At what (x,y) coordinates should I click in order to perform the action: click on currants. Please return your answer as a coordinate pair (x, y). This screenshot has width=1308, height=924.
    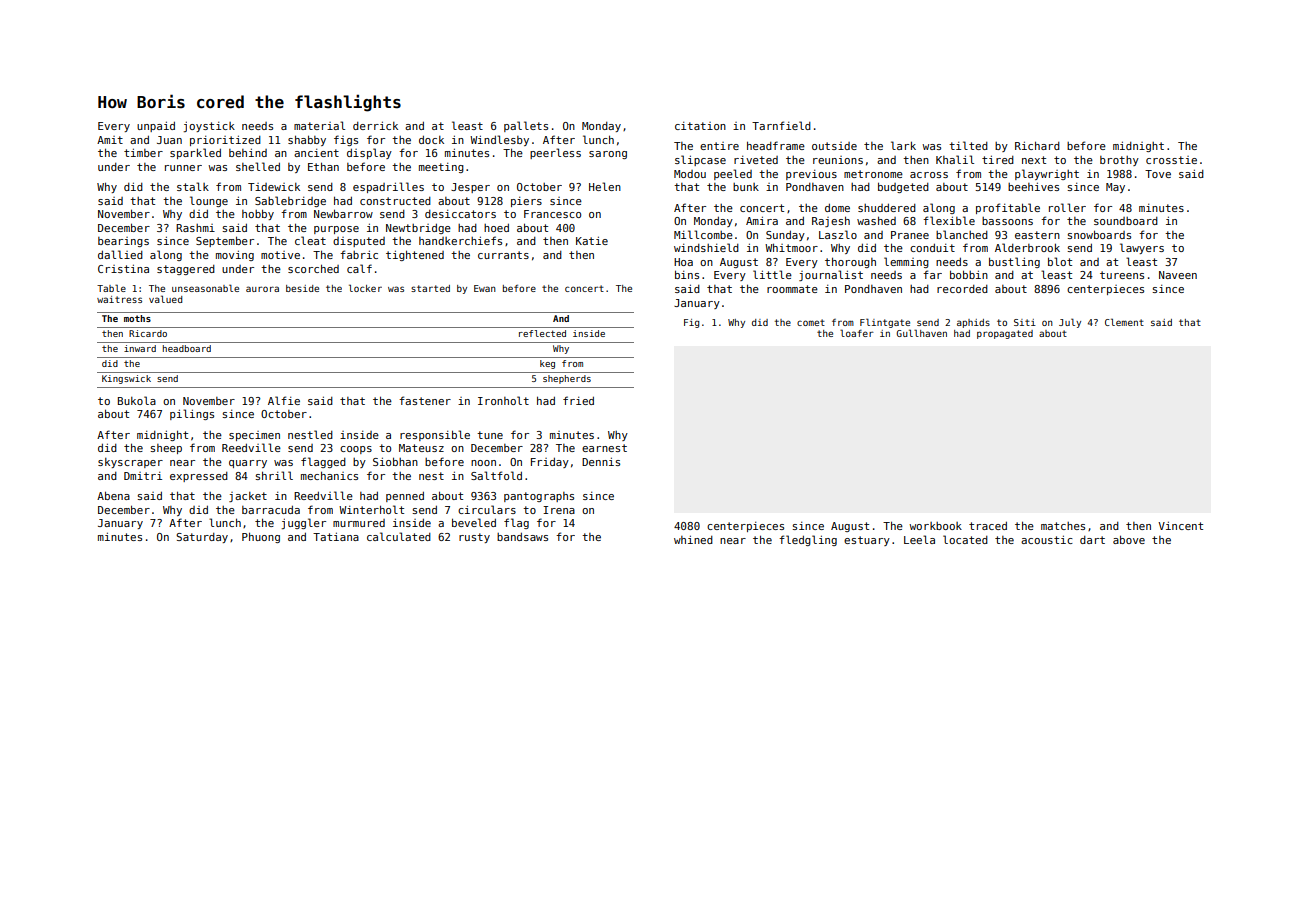
    Looking at the image, I should click on (503, 255).
